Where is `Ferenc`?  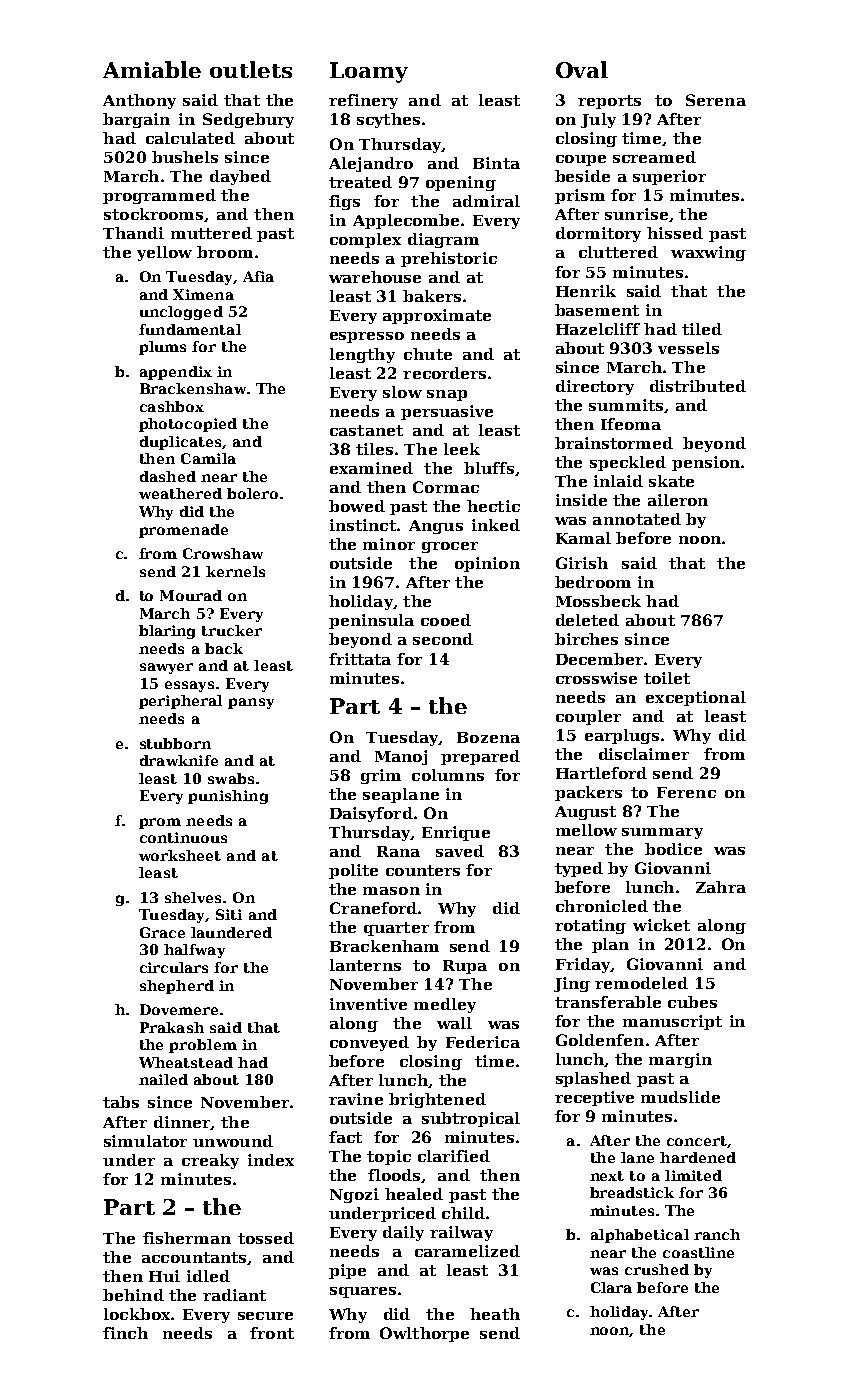 Ferenc is located at coordinates (686, 792).
